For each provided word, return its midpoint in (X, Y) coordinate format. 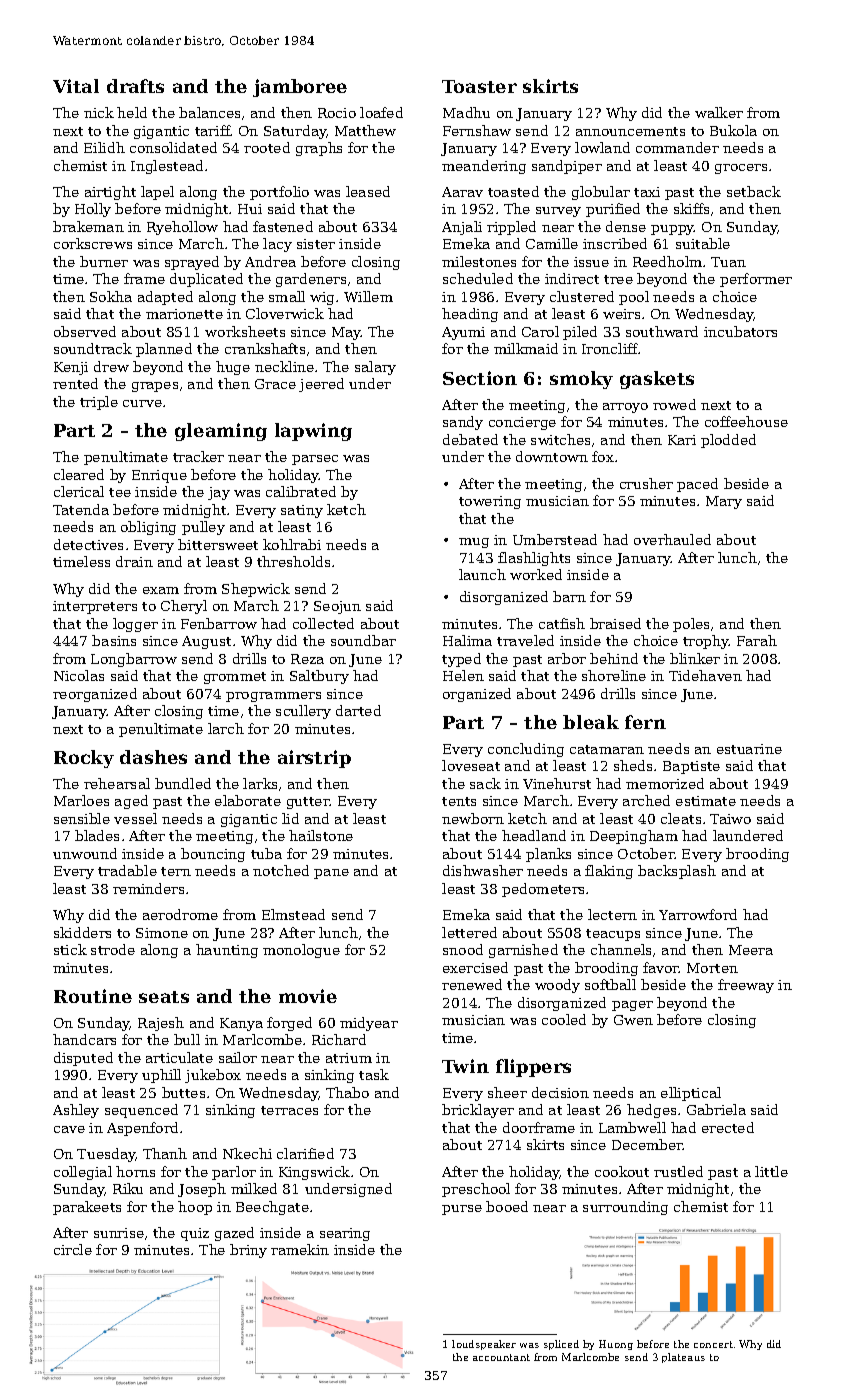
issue (591, 262)
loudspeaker (484, 1345)
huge (233, 368)
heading (470, 315)
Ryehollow (182, 228)
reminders (148, 888)
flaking (609, 872)
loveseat (471, 765)
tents (459, 801)
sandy (463, 423)
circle (73, 1249)
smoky (581, 380)
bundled (183, 783)
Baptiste (691, 767)
